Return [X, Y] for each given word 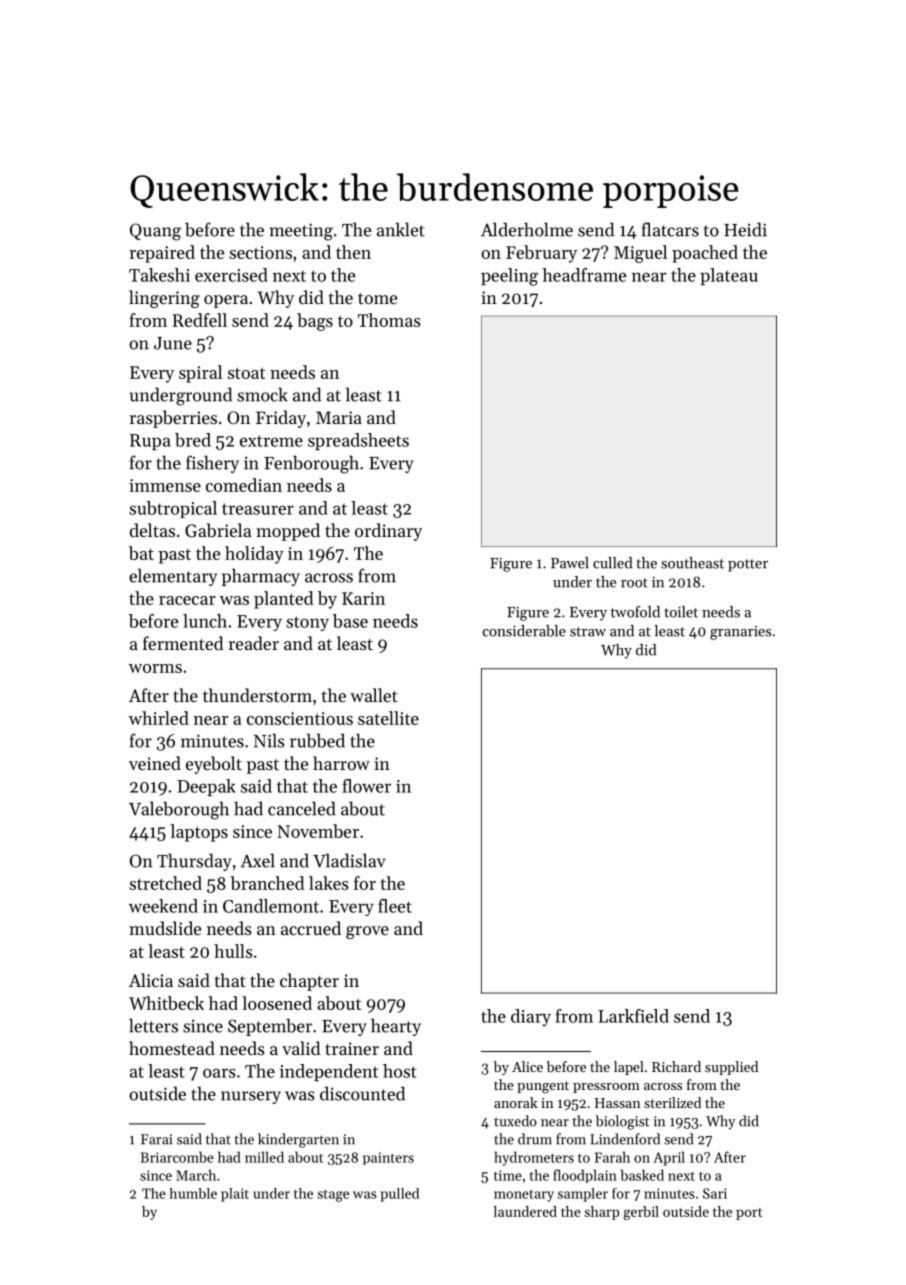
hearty [396, 1027]
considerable [524, 631]
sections [260, 252]
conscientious [300, 718]
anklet [401, 229]
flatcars [670, 229]
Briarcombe [177, 1157]
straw [588, 632]
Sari [715, 1193]
